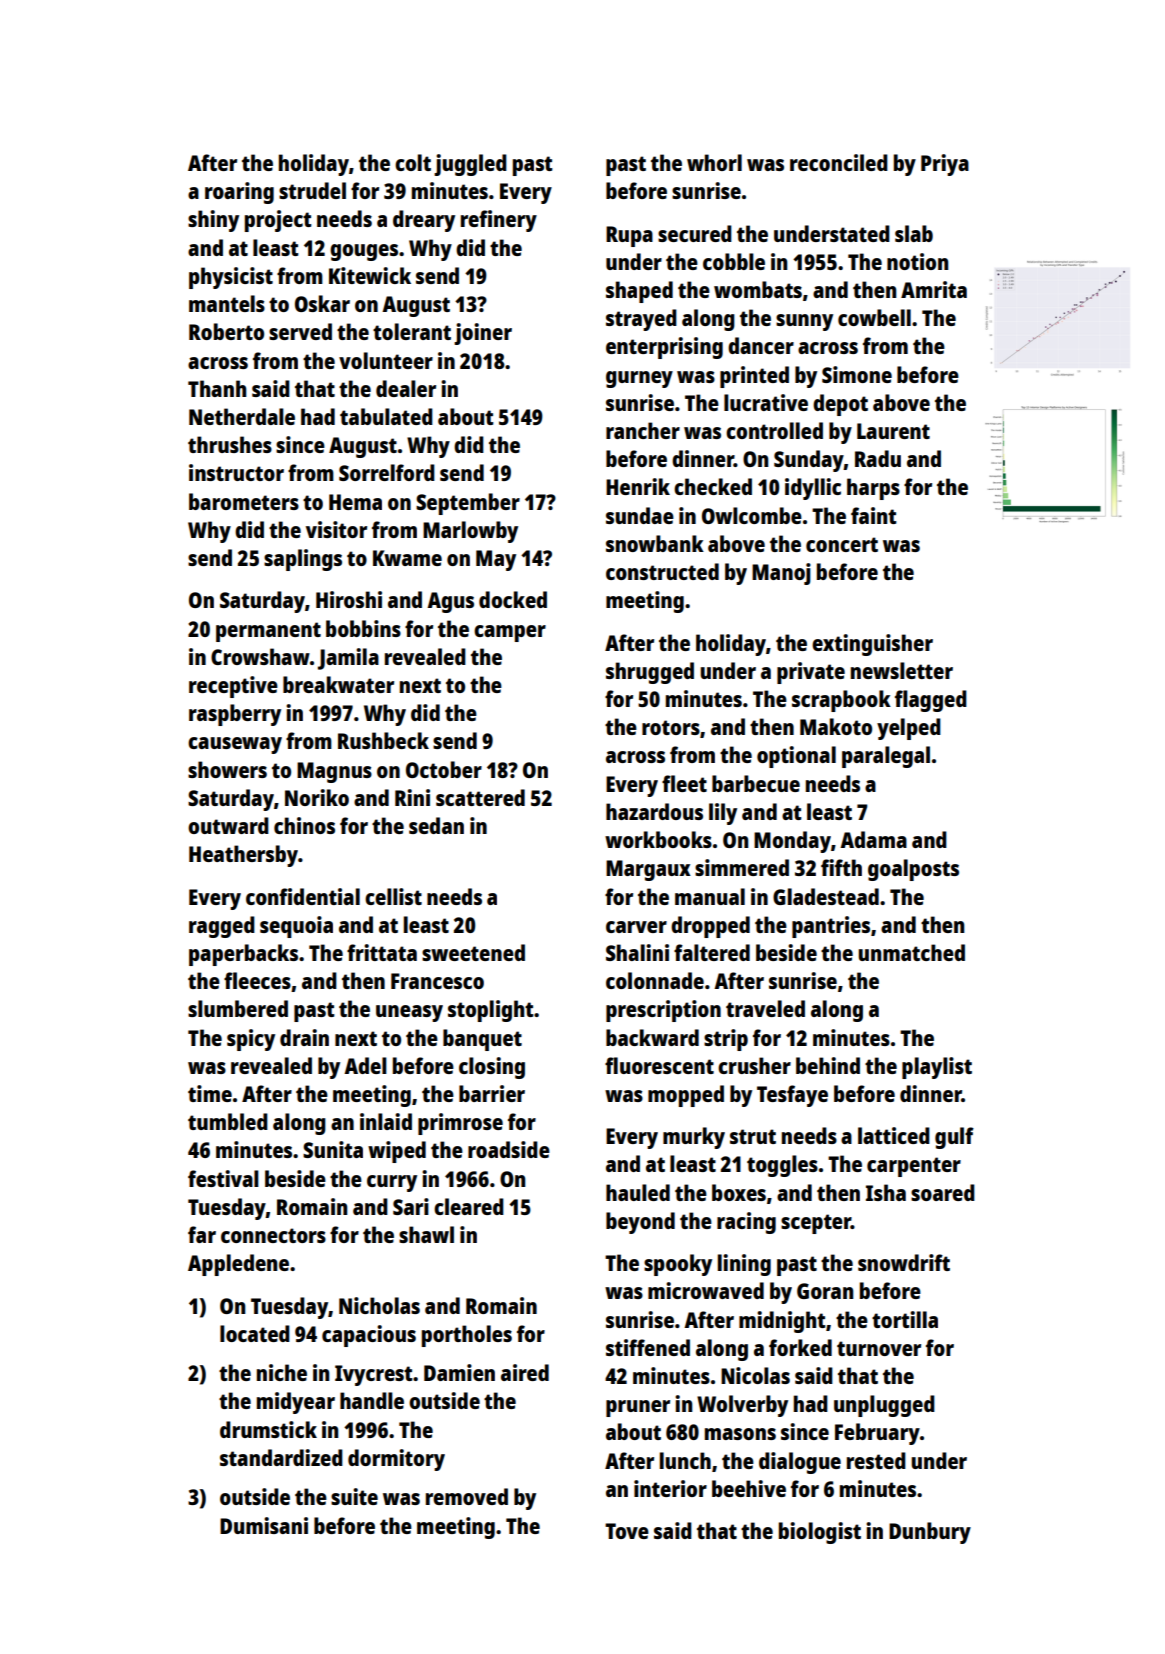 The width and height of the page is (1165, 1654). Describe the element at coordinates (235, 745) in the page. I see `causeway` at that location.
